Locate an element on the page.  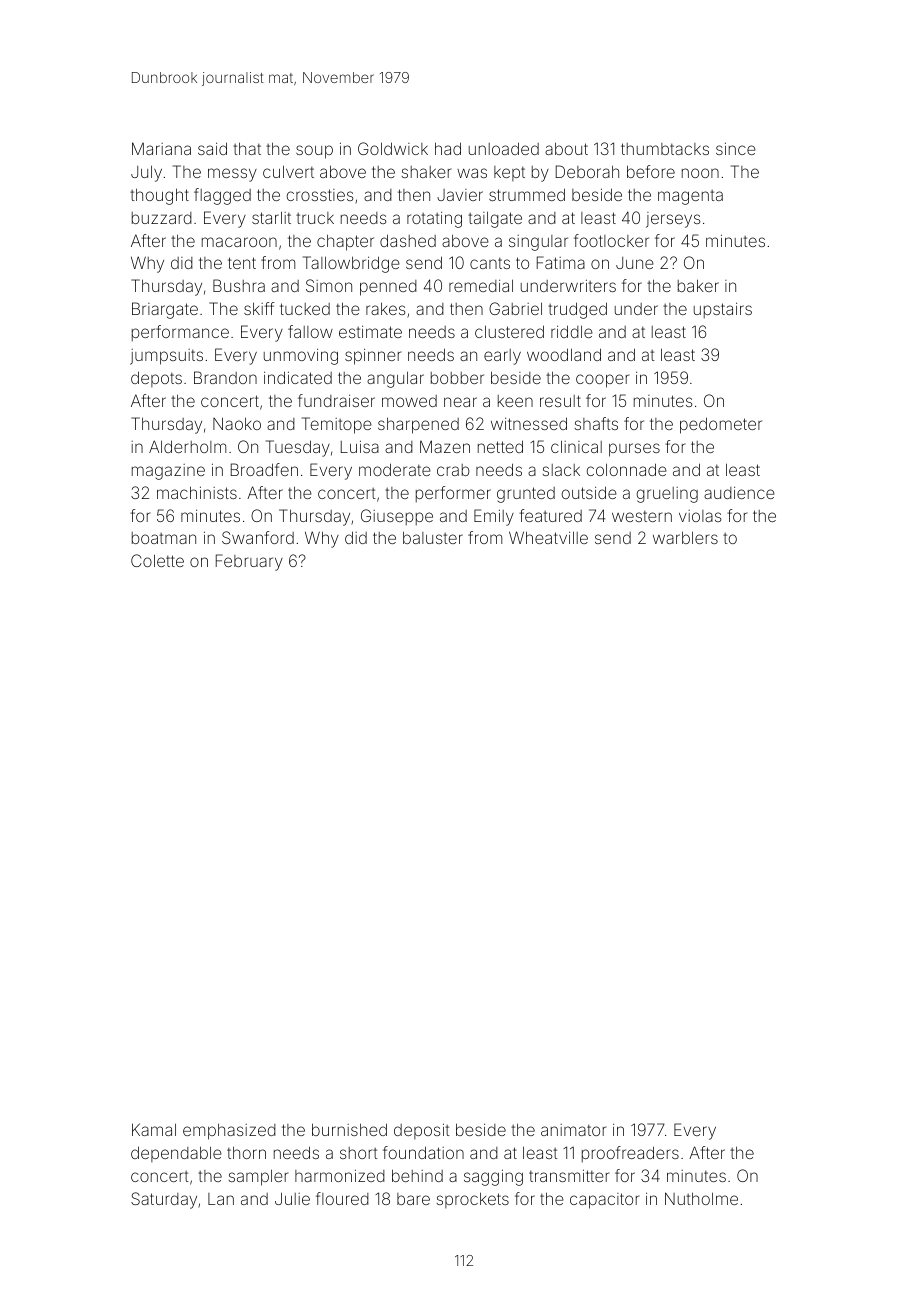
featured is located at coordinates (550, 515).
